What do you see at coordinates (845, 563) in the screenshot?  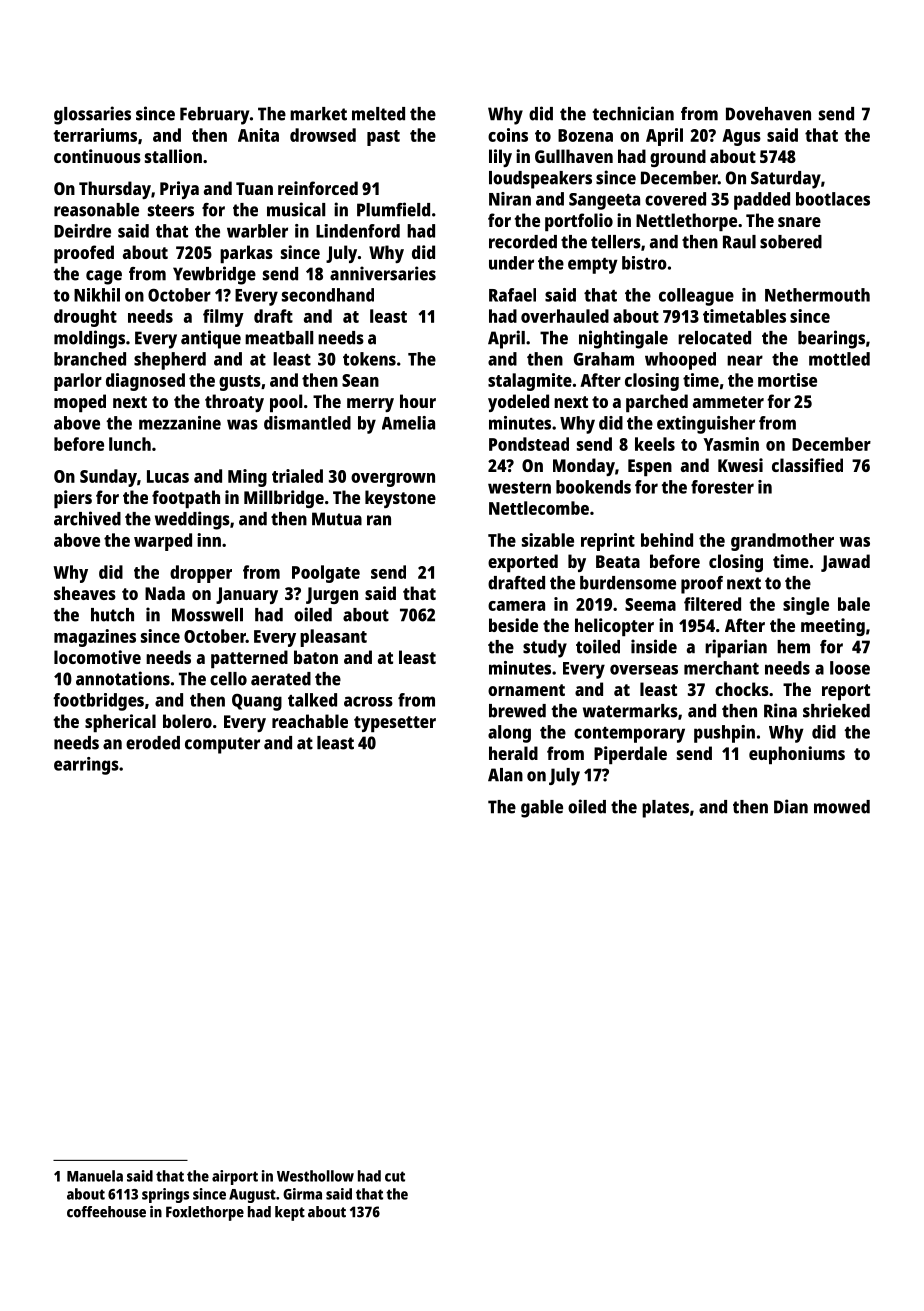 I see `Jawad` at bounding box center [845, 563].
